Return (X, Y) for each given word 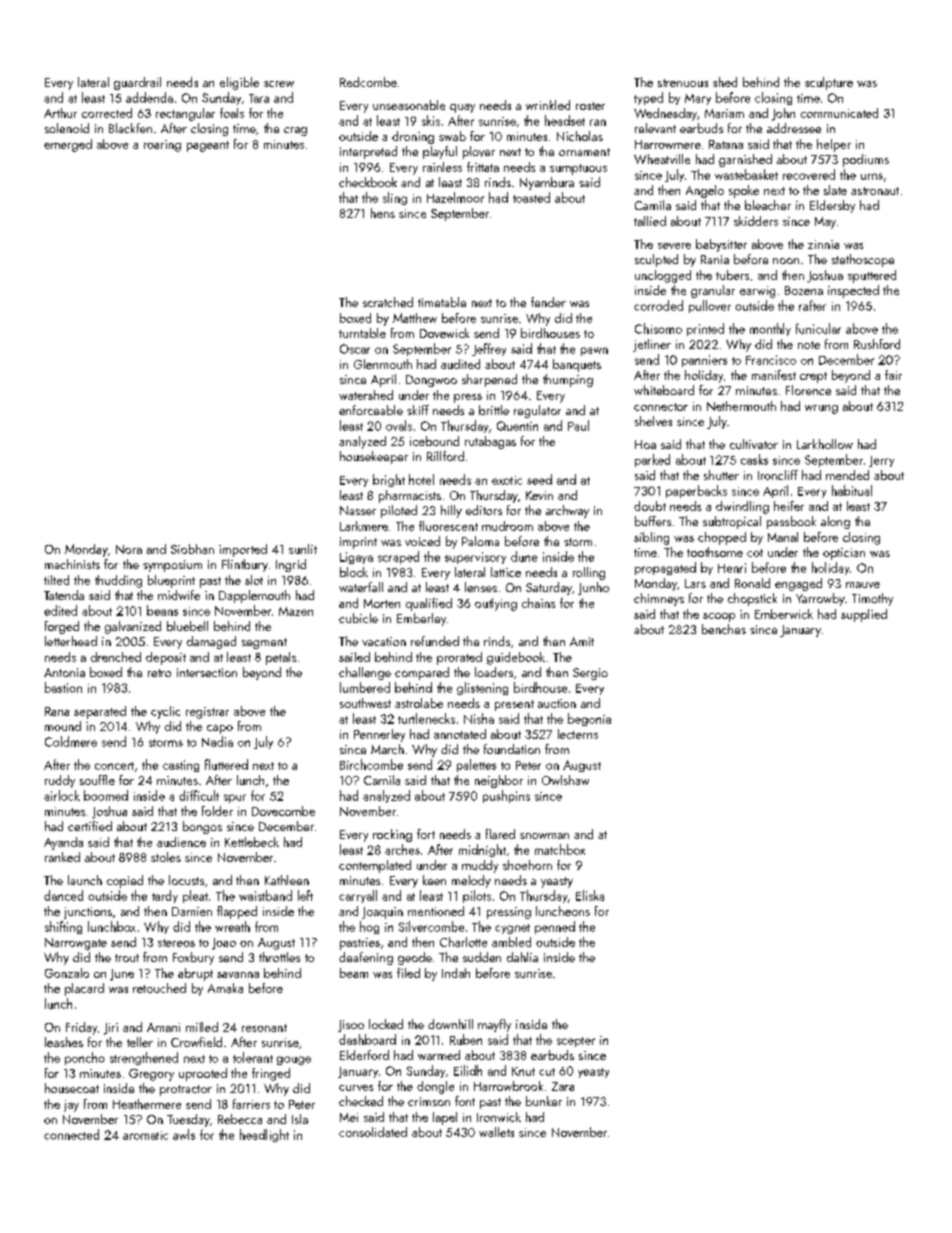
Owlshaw (565, 780)
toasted (531, 197)
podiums (866, 160)
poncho (85, 1058)
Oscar (355, 349)
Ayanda (63, 843)
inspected (853, 291)
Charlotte (463, 942)
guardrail (137, 83)
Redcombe (368, 82)
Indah (456, 973)
